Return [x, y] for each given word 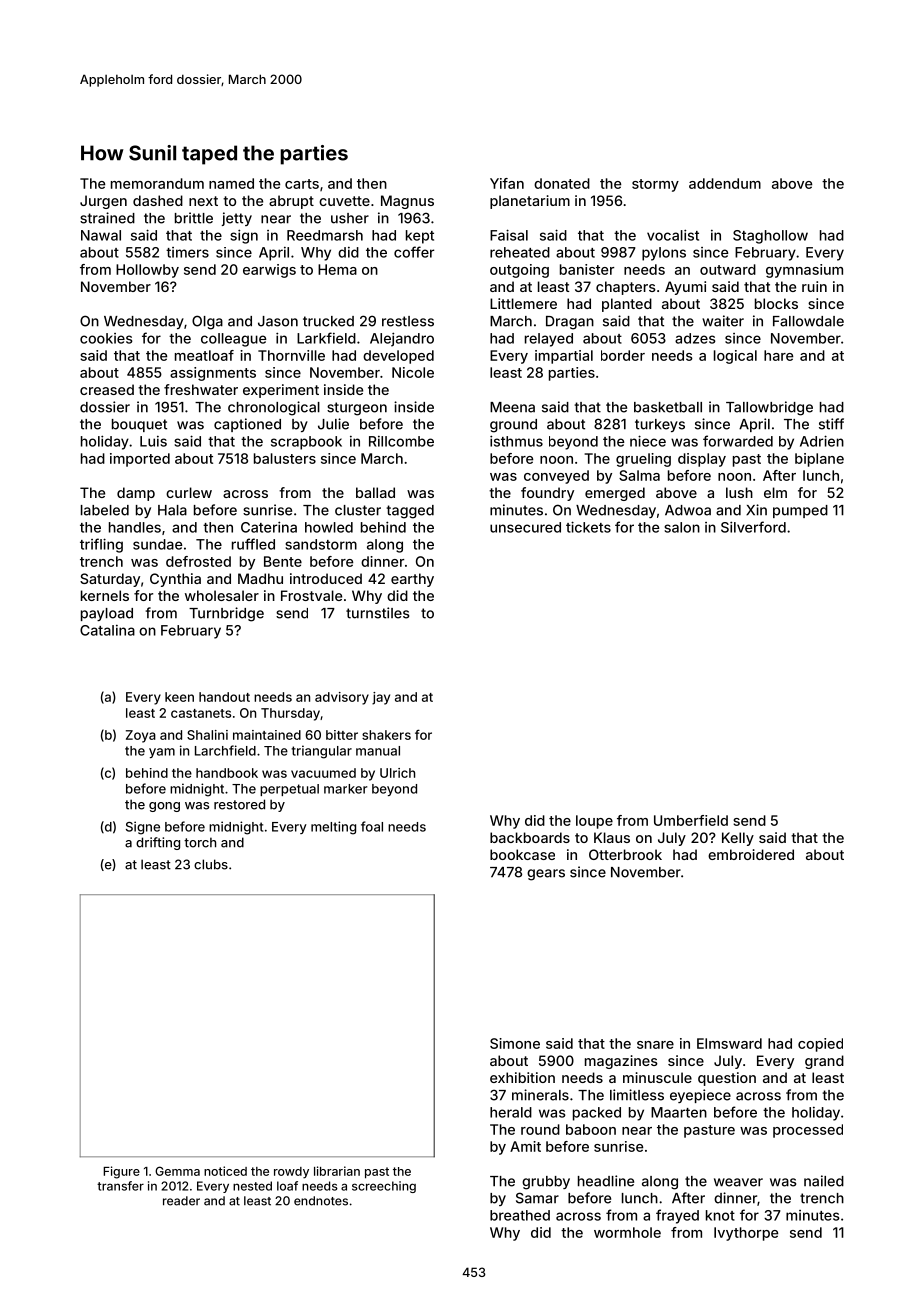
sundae [157, 544]
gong [164, 807]
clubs [211, 864]
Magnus [407, 202]
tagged [410, 512]
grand [824, 1062]
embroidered [751, 854]
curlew [189, 492]
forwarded [738, 441]
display [702, 460]
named [231, 183]
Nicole [413, 372]
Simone [515, 1043]
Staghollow [770, 237]
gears [546, 875]
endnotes [321, 1201]
